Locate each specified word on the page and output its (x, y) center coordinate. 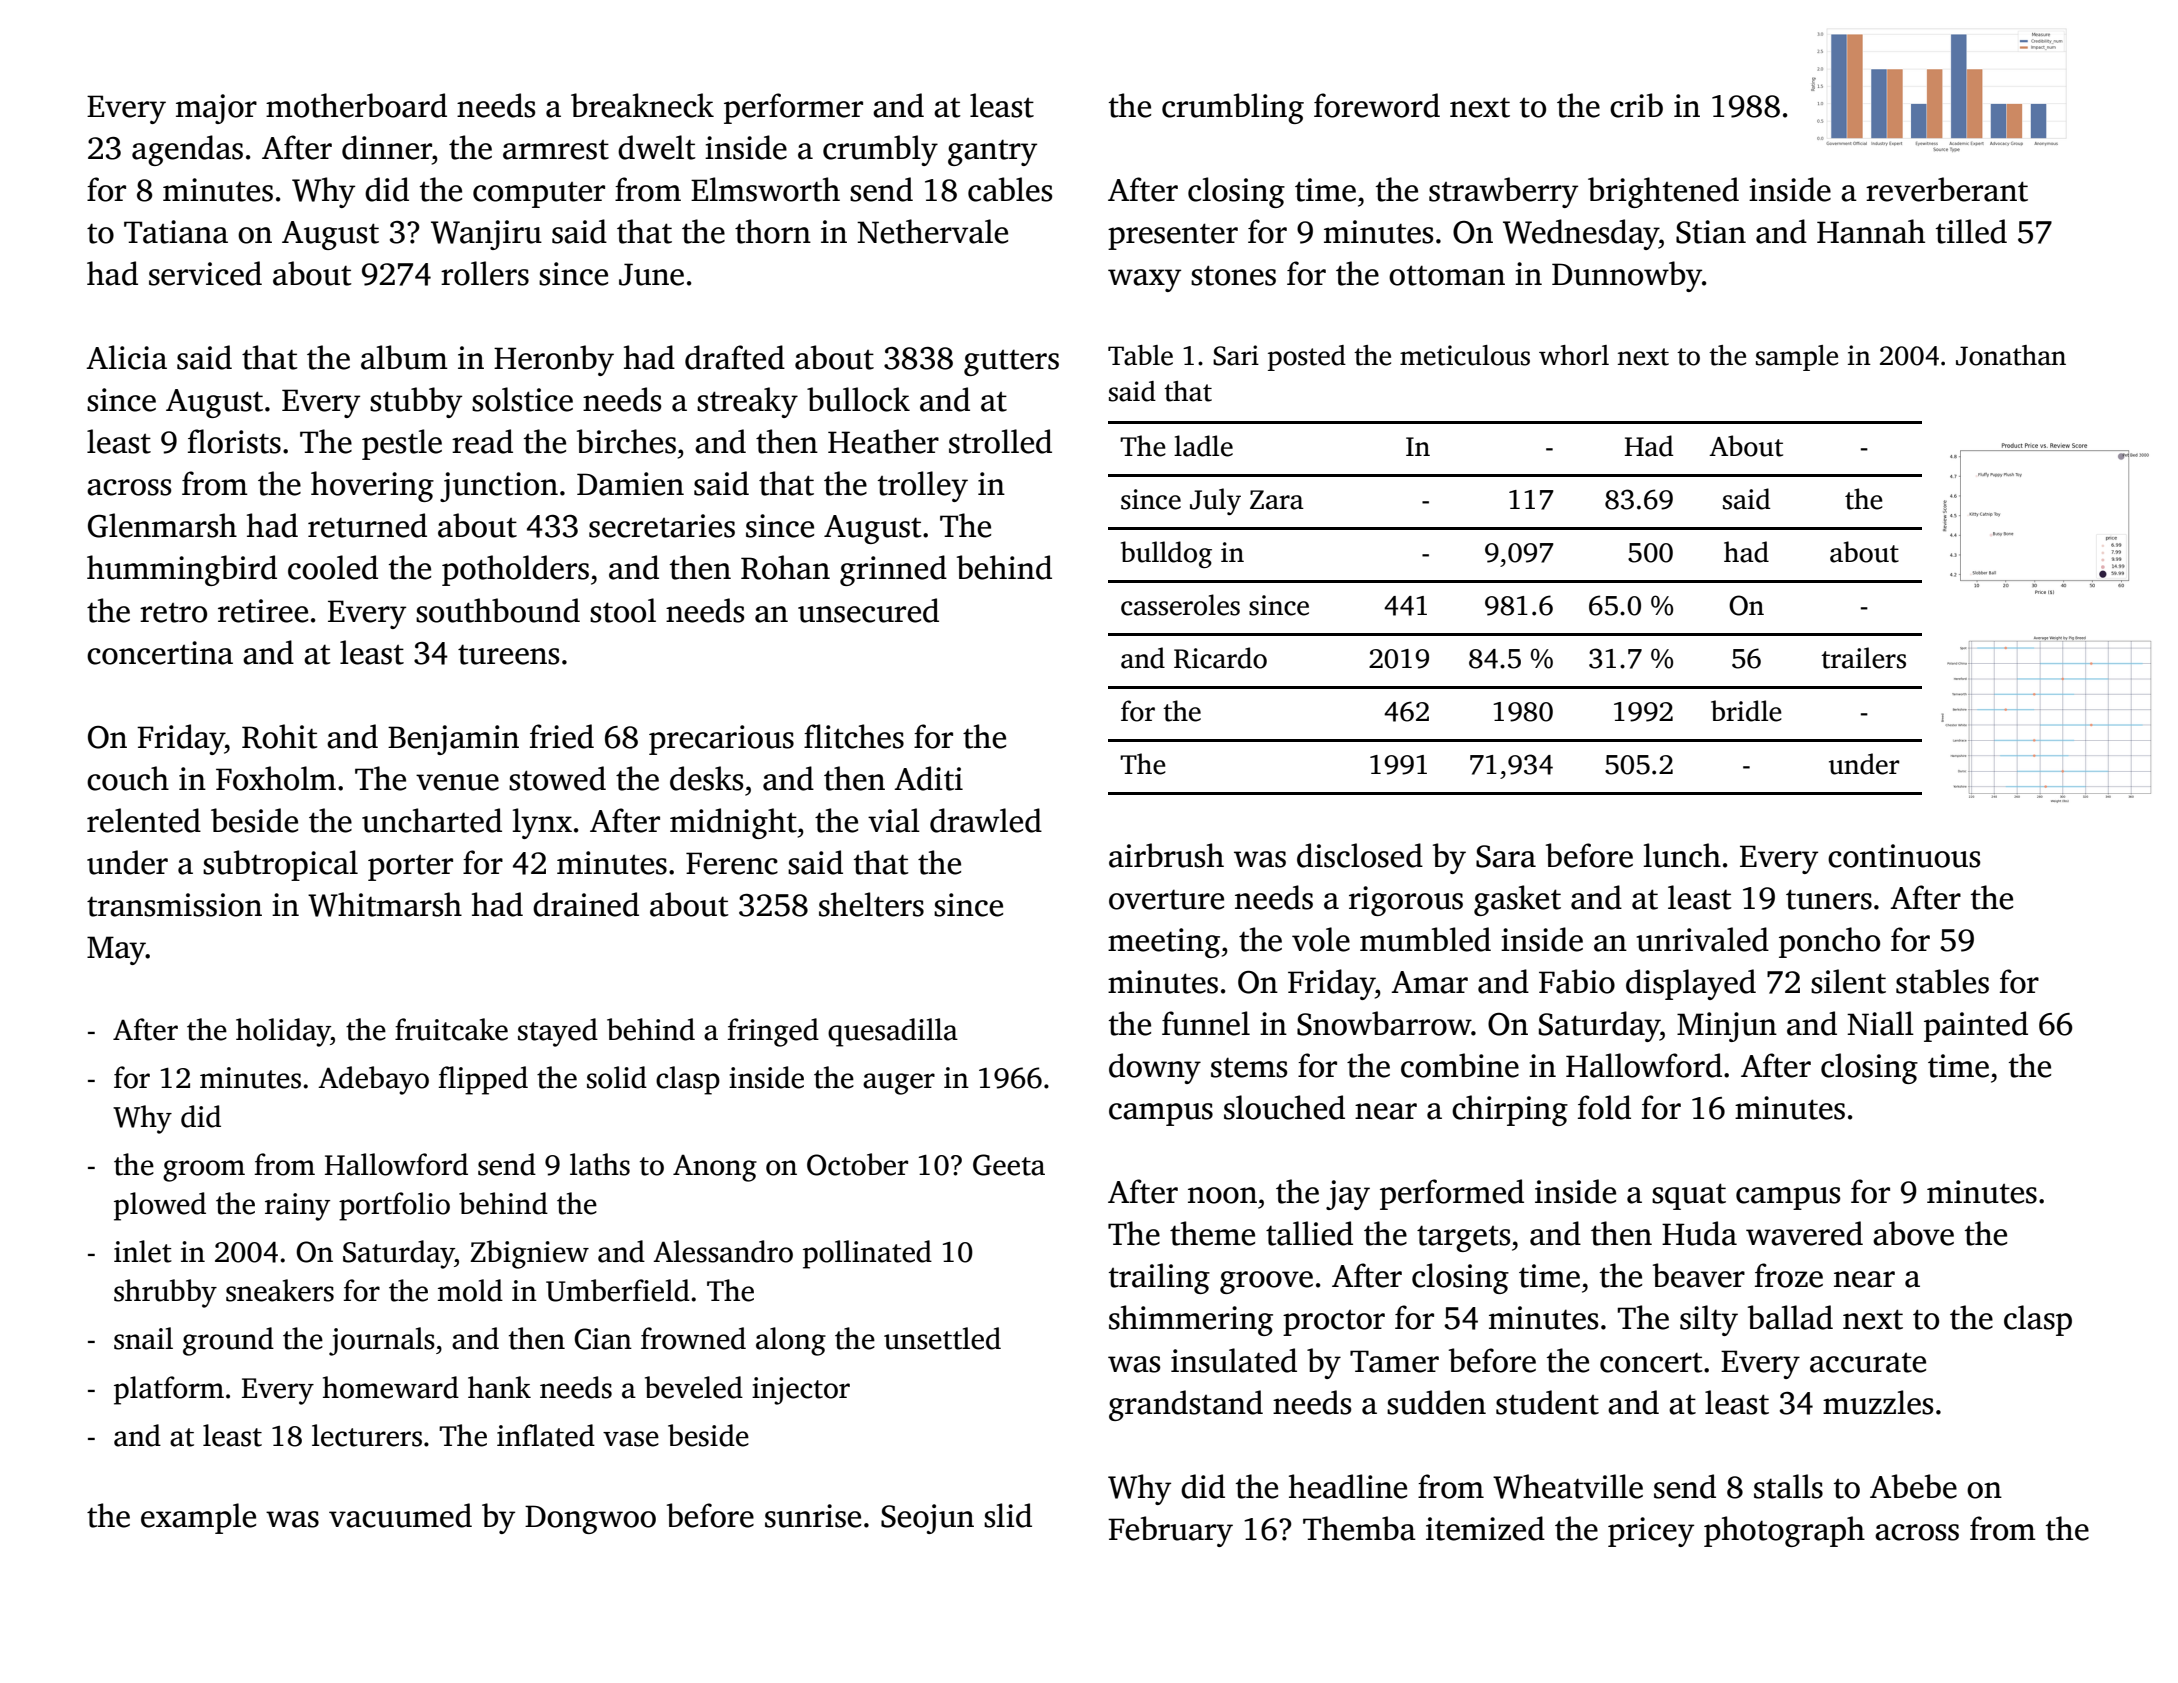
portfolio (394, 1206)
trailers (1863, 658)
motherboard (356, 105)
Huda (1699, 1233)
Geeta (1009, 1165)
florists (234, 441)
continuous (1904, 856)
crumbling (1233, 108)
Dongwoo (590, 1519)
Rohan (785, 567)
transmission (174, 905)
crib (1636, 105)
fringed (773, 1032)
